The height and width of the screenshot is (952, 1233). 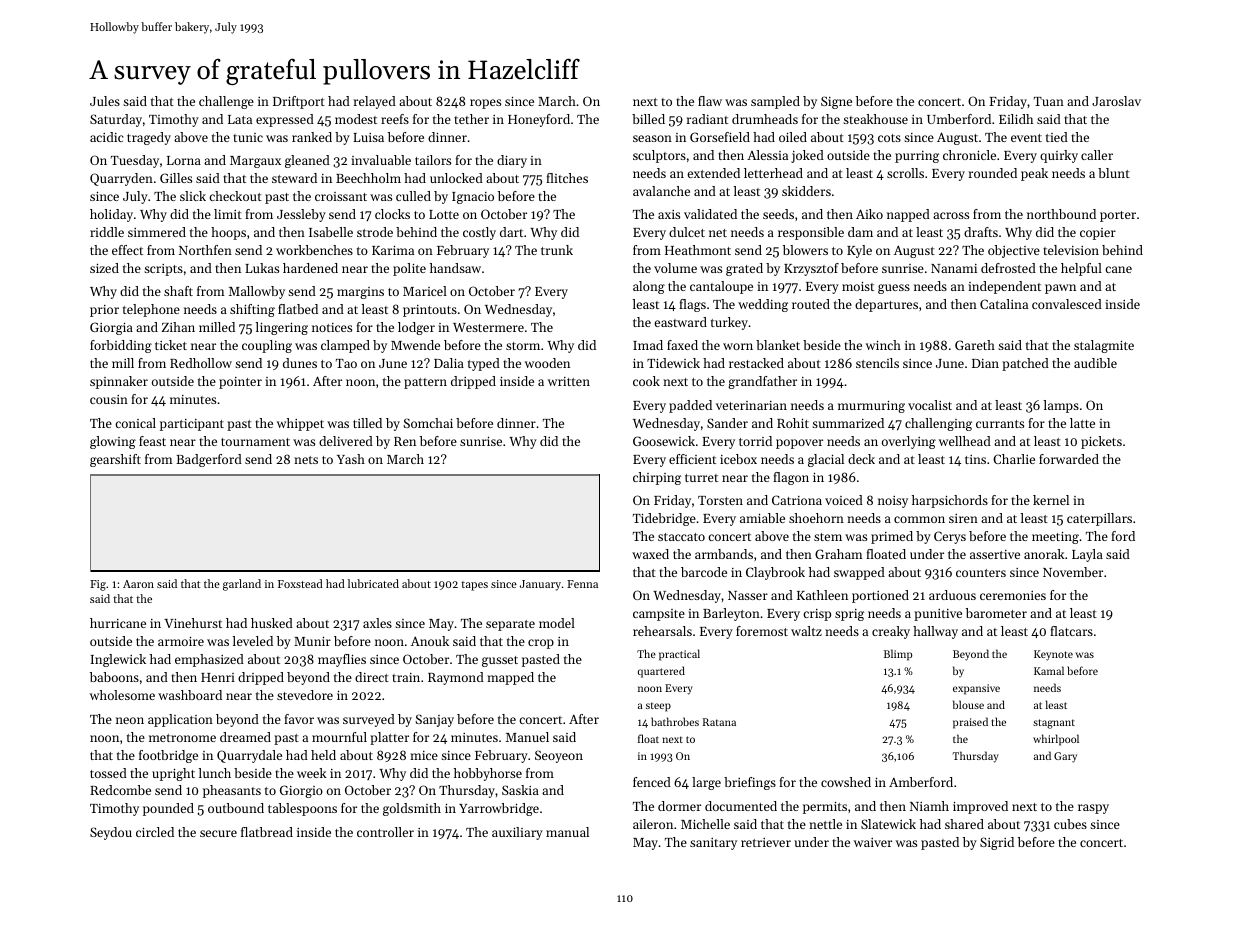 What do you see at coordinates (485, 104) in the screenshot?
I see `ropes` at bounding box center [485, 104].
